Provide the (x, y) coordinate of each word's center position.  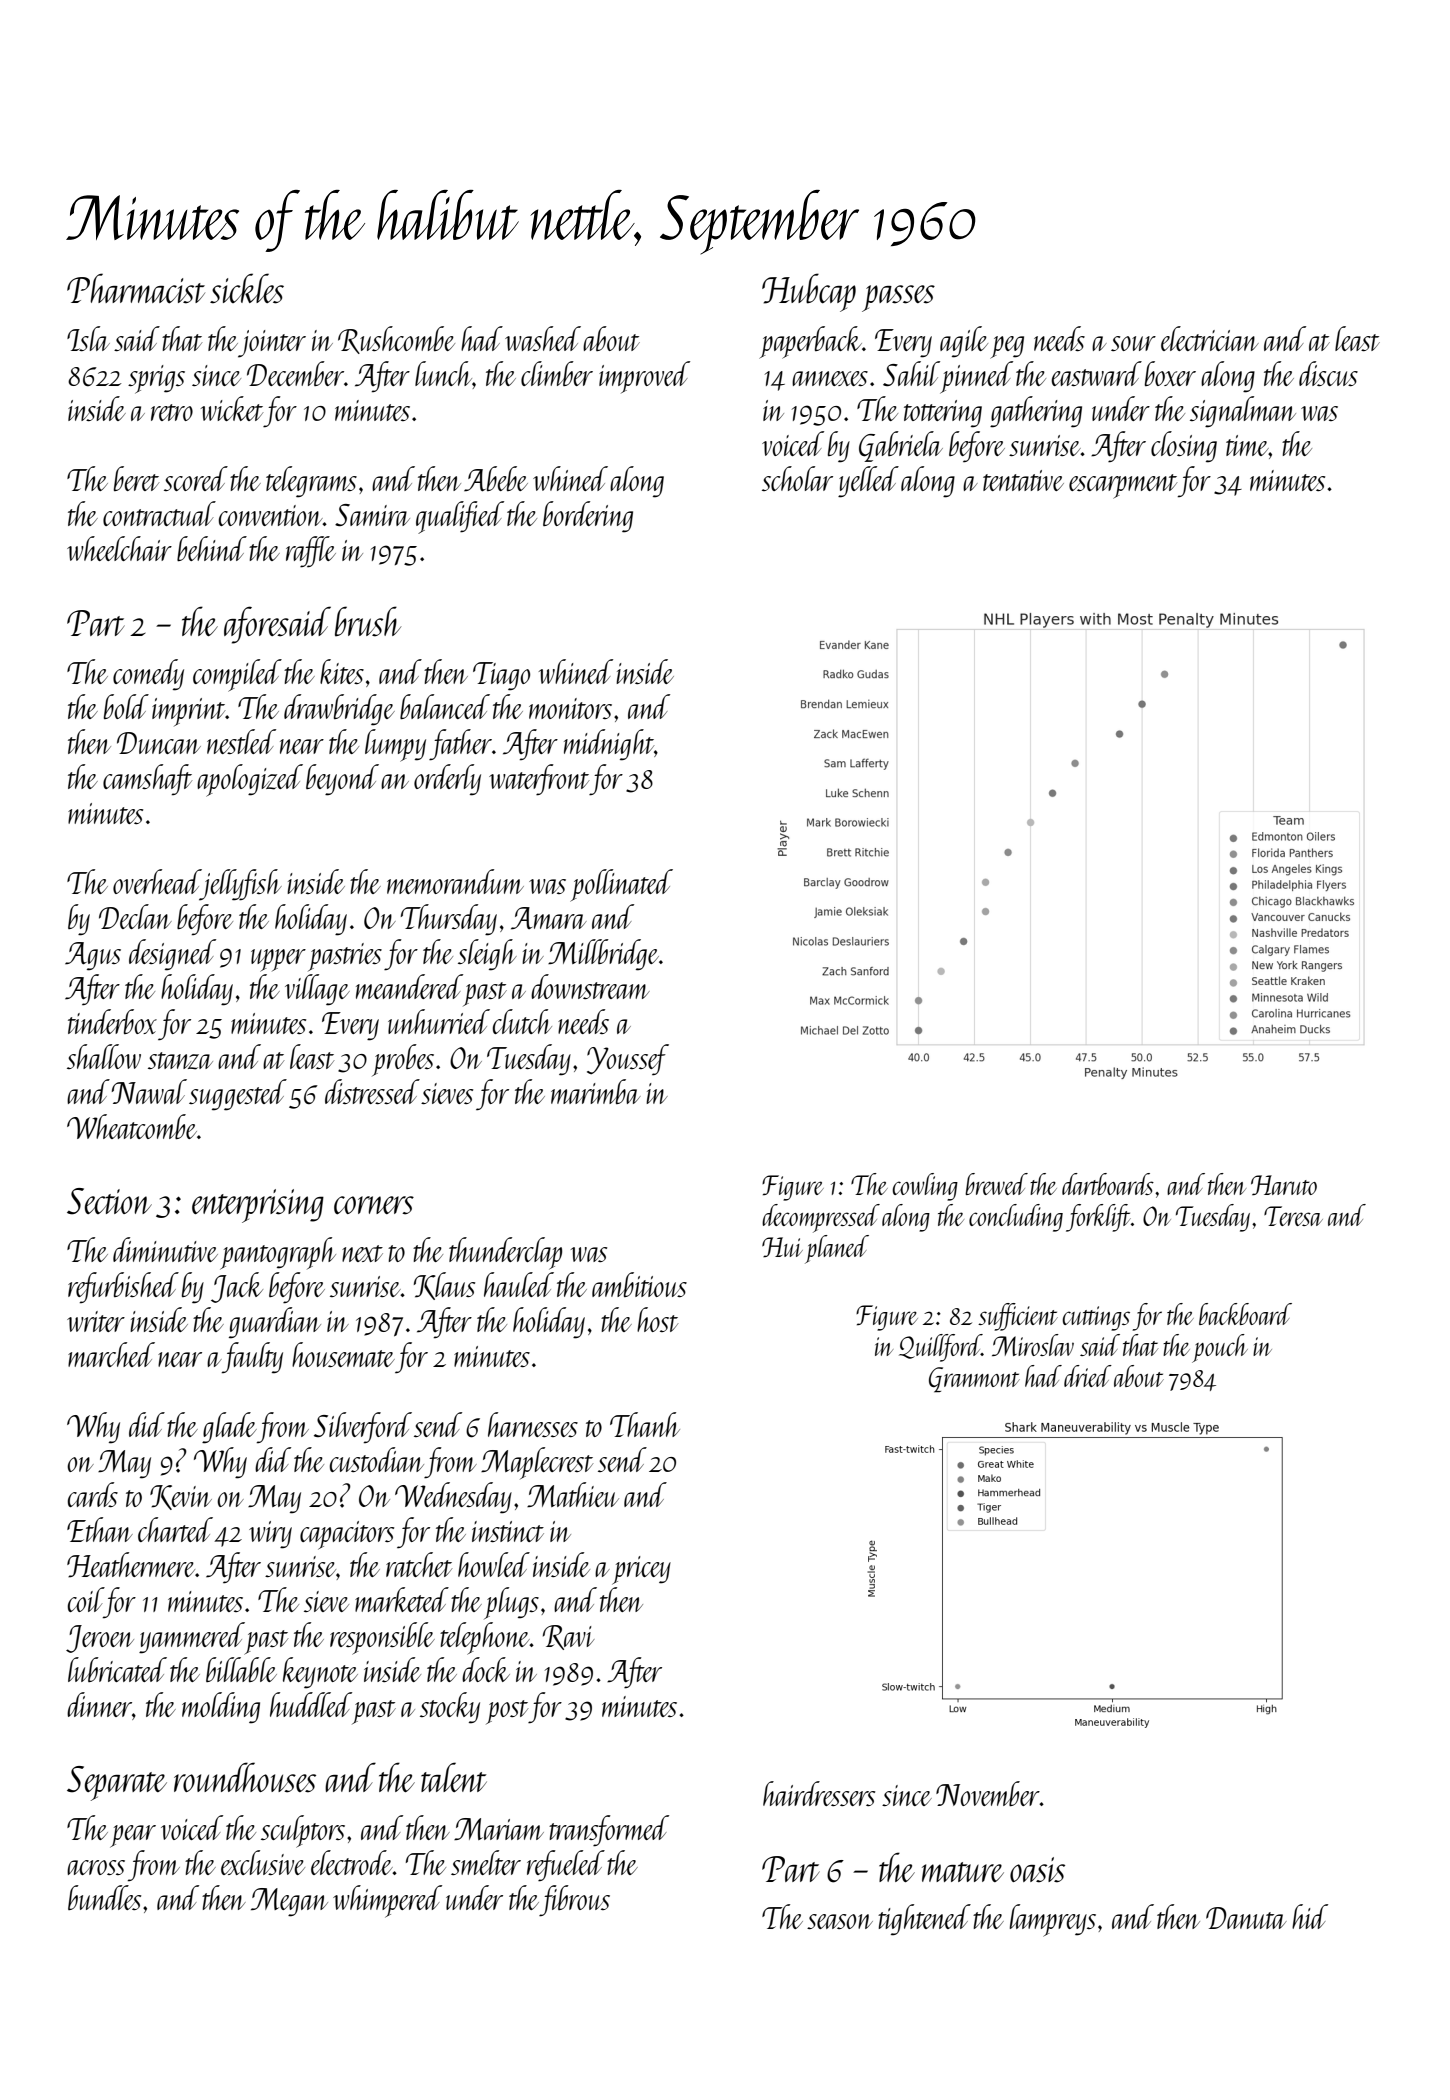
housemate (343, 1354)
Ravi (569, 1637)
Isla (88, 338)
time (1247, 445)
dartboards (1108, 1184)
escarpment (1123, 486)
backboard (1245, 1314)
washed (543, 338)
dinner (99, 1704)
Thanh (645, 1424)
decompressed (821, 1218)
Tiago (501, 676)
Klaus (444, 1286)
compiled (237, 675)
